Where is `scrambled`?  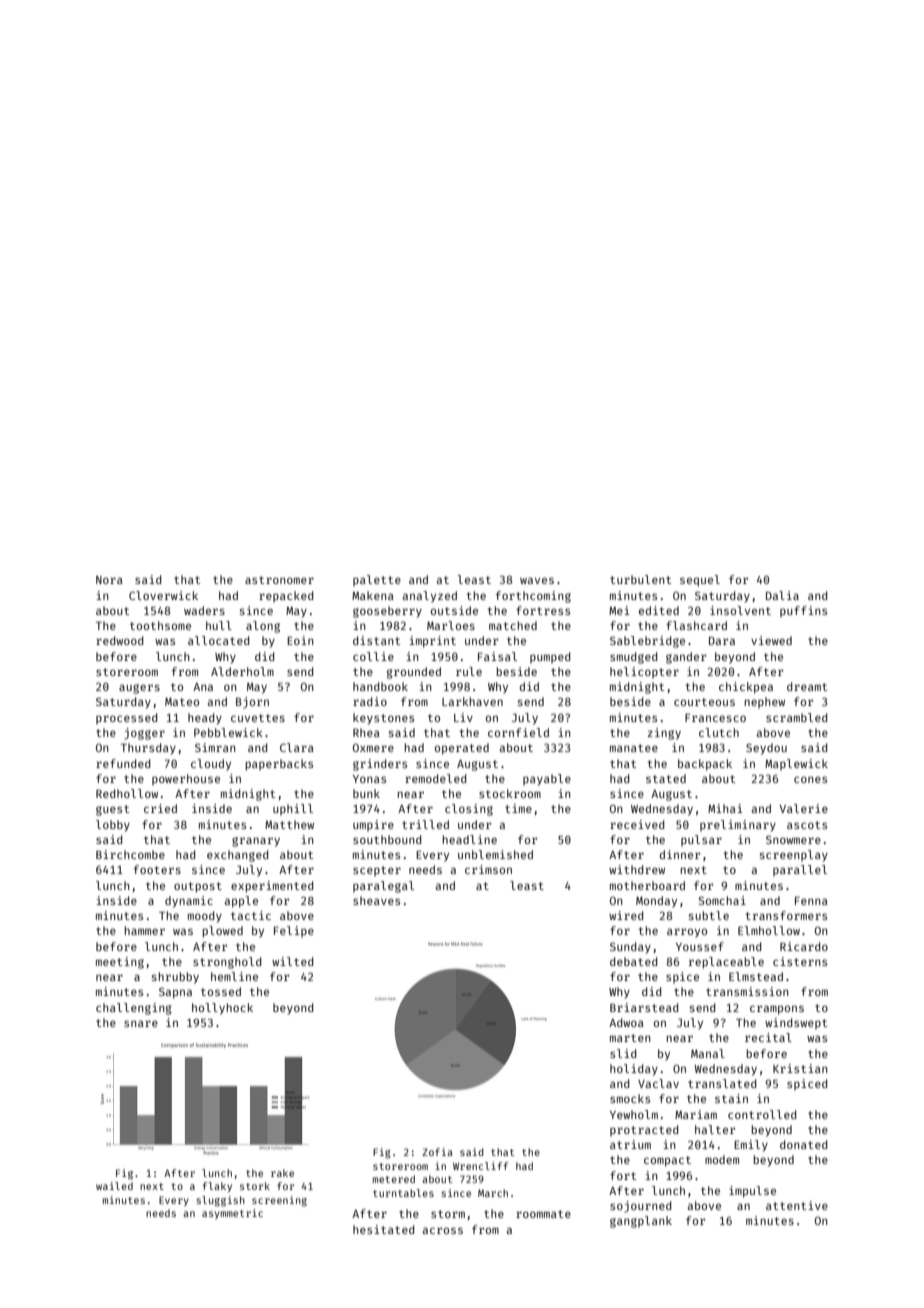 scrambled is located at coordinates (797, 717).
